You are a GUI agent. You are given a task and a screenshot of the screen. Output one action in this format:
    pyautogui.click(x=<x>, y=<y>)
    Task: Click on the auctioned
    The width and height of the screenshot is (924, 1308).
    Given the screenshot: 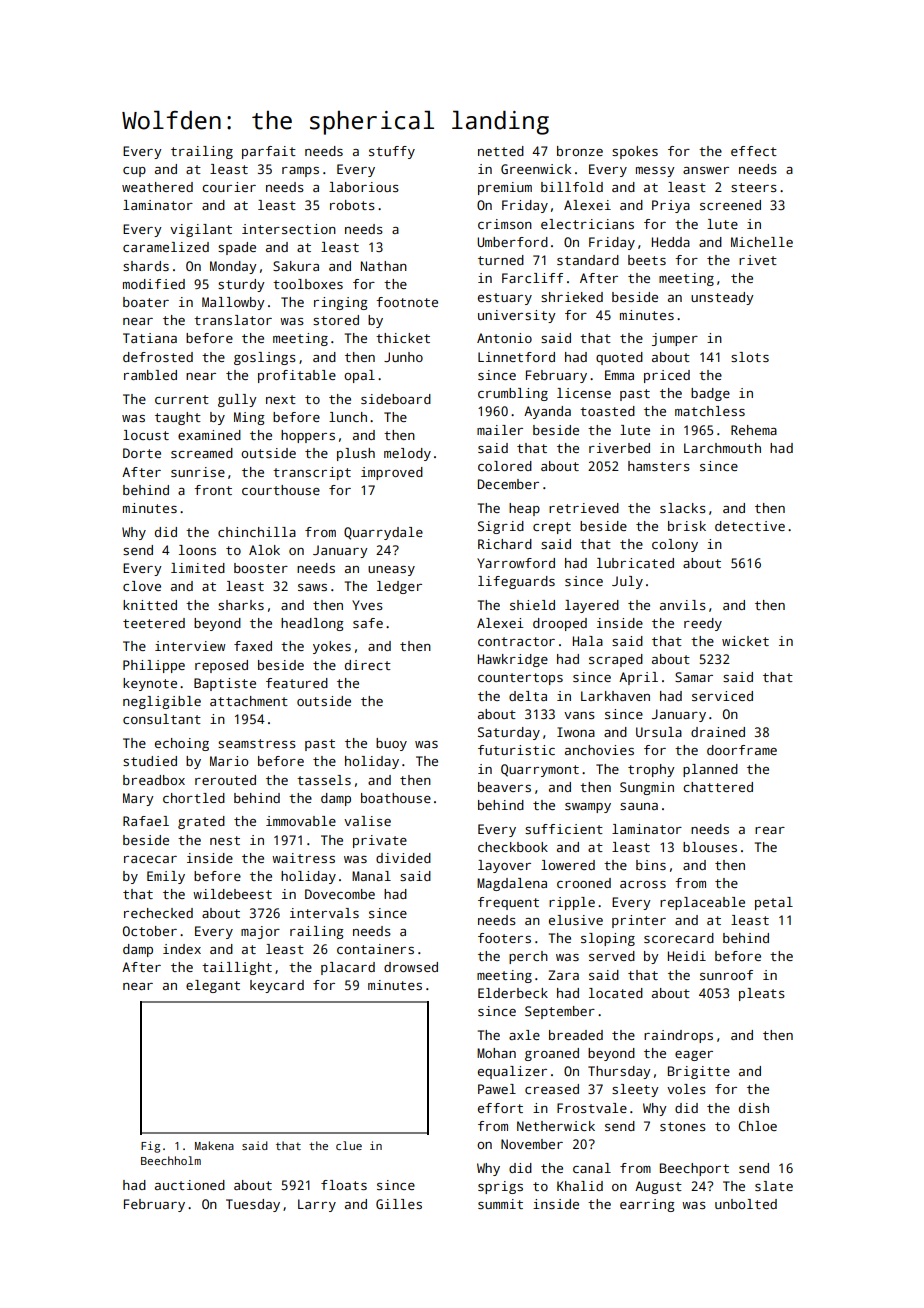 What is the action you would take?
    pyautogui.click(x=190, y=1185)
